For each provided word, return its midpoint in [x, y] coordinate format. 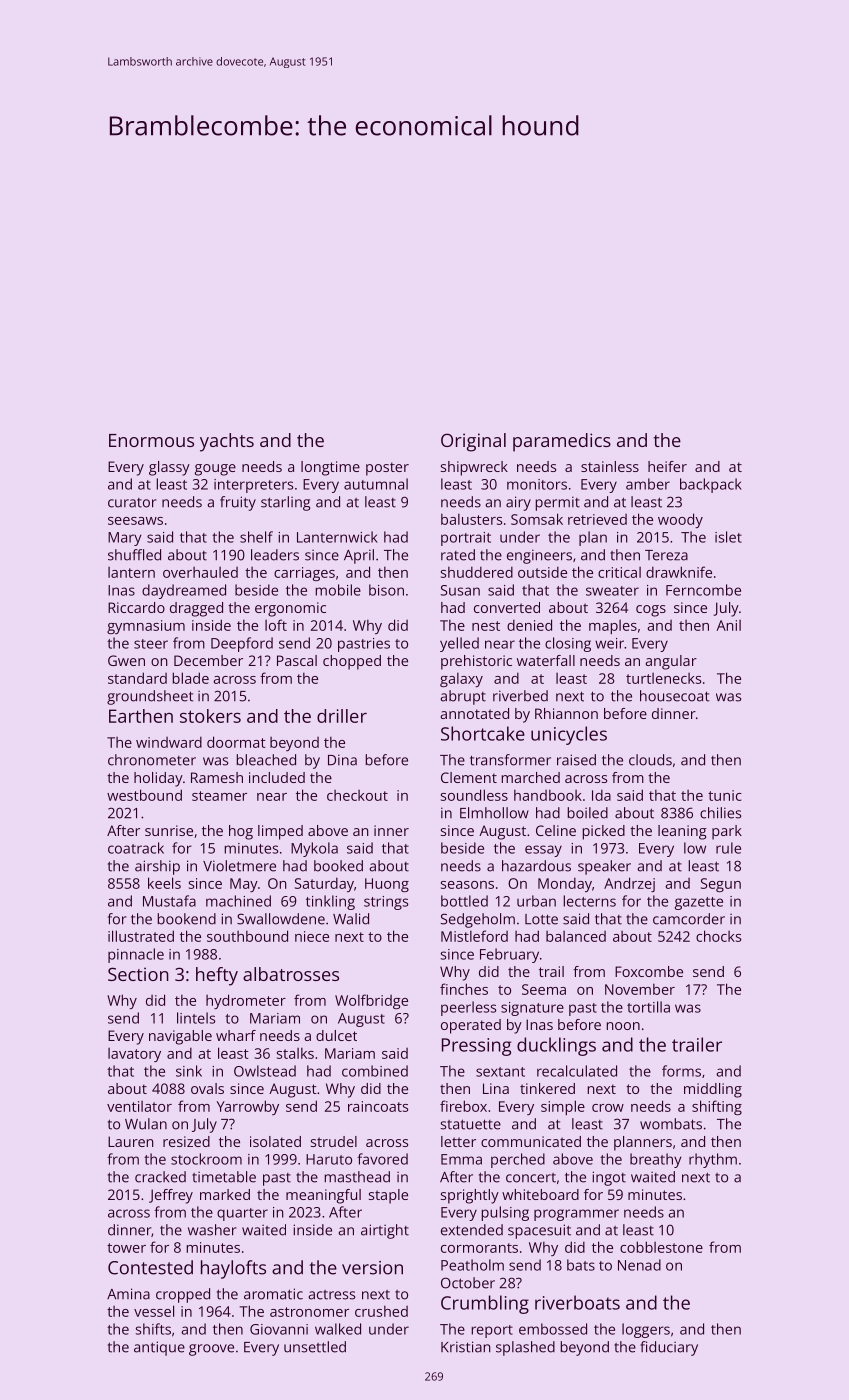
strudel [334, 1141]
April [359, 556]
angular [671, 662]
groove [211, 1350]
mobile [338, 590]
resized [186, 1141]
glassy [169, 468]
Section [138, 974]
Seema [544, 989]
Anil [728, 625]
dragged [196, 609]
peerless [468, 1008]
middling [713, 1090]
